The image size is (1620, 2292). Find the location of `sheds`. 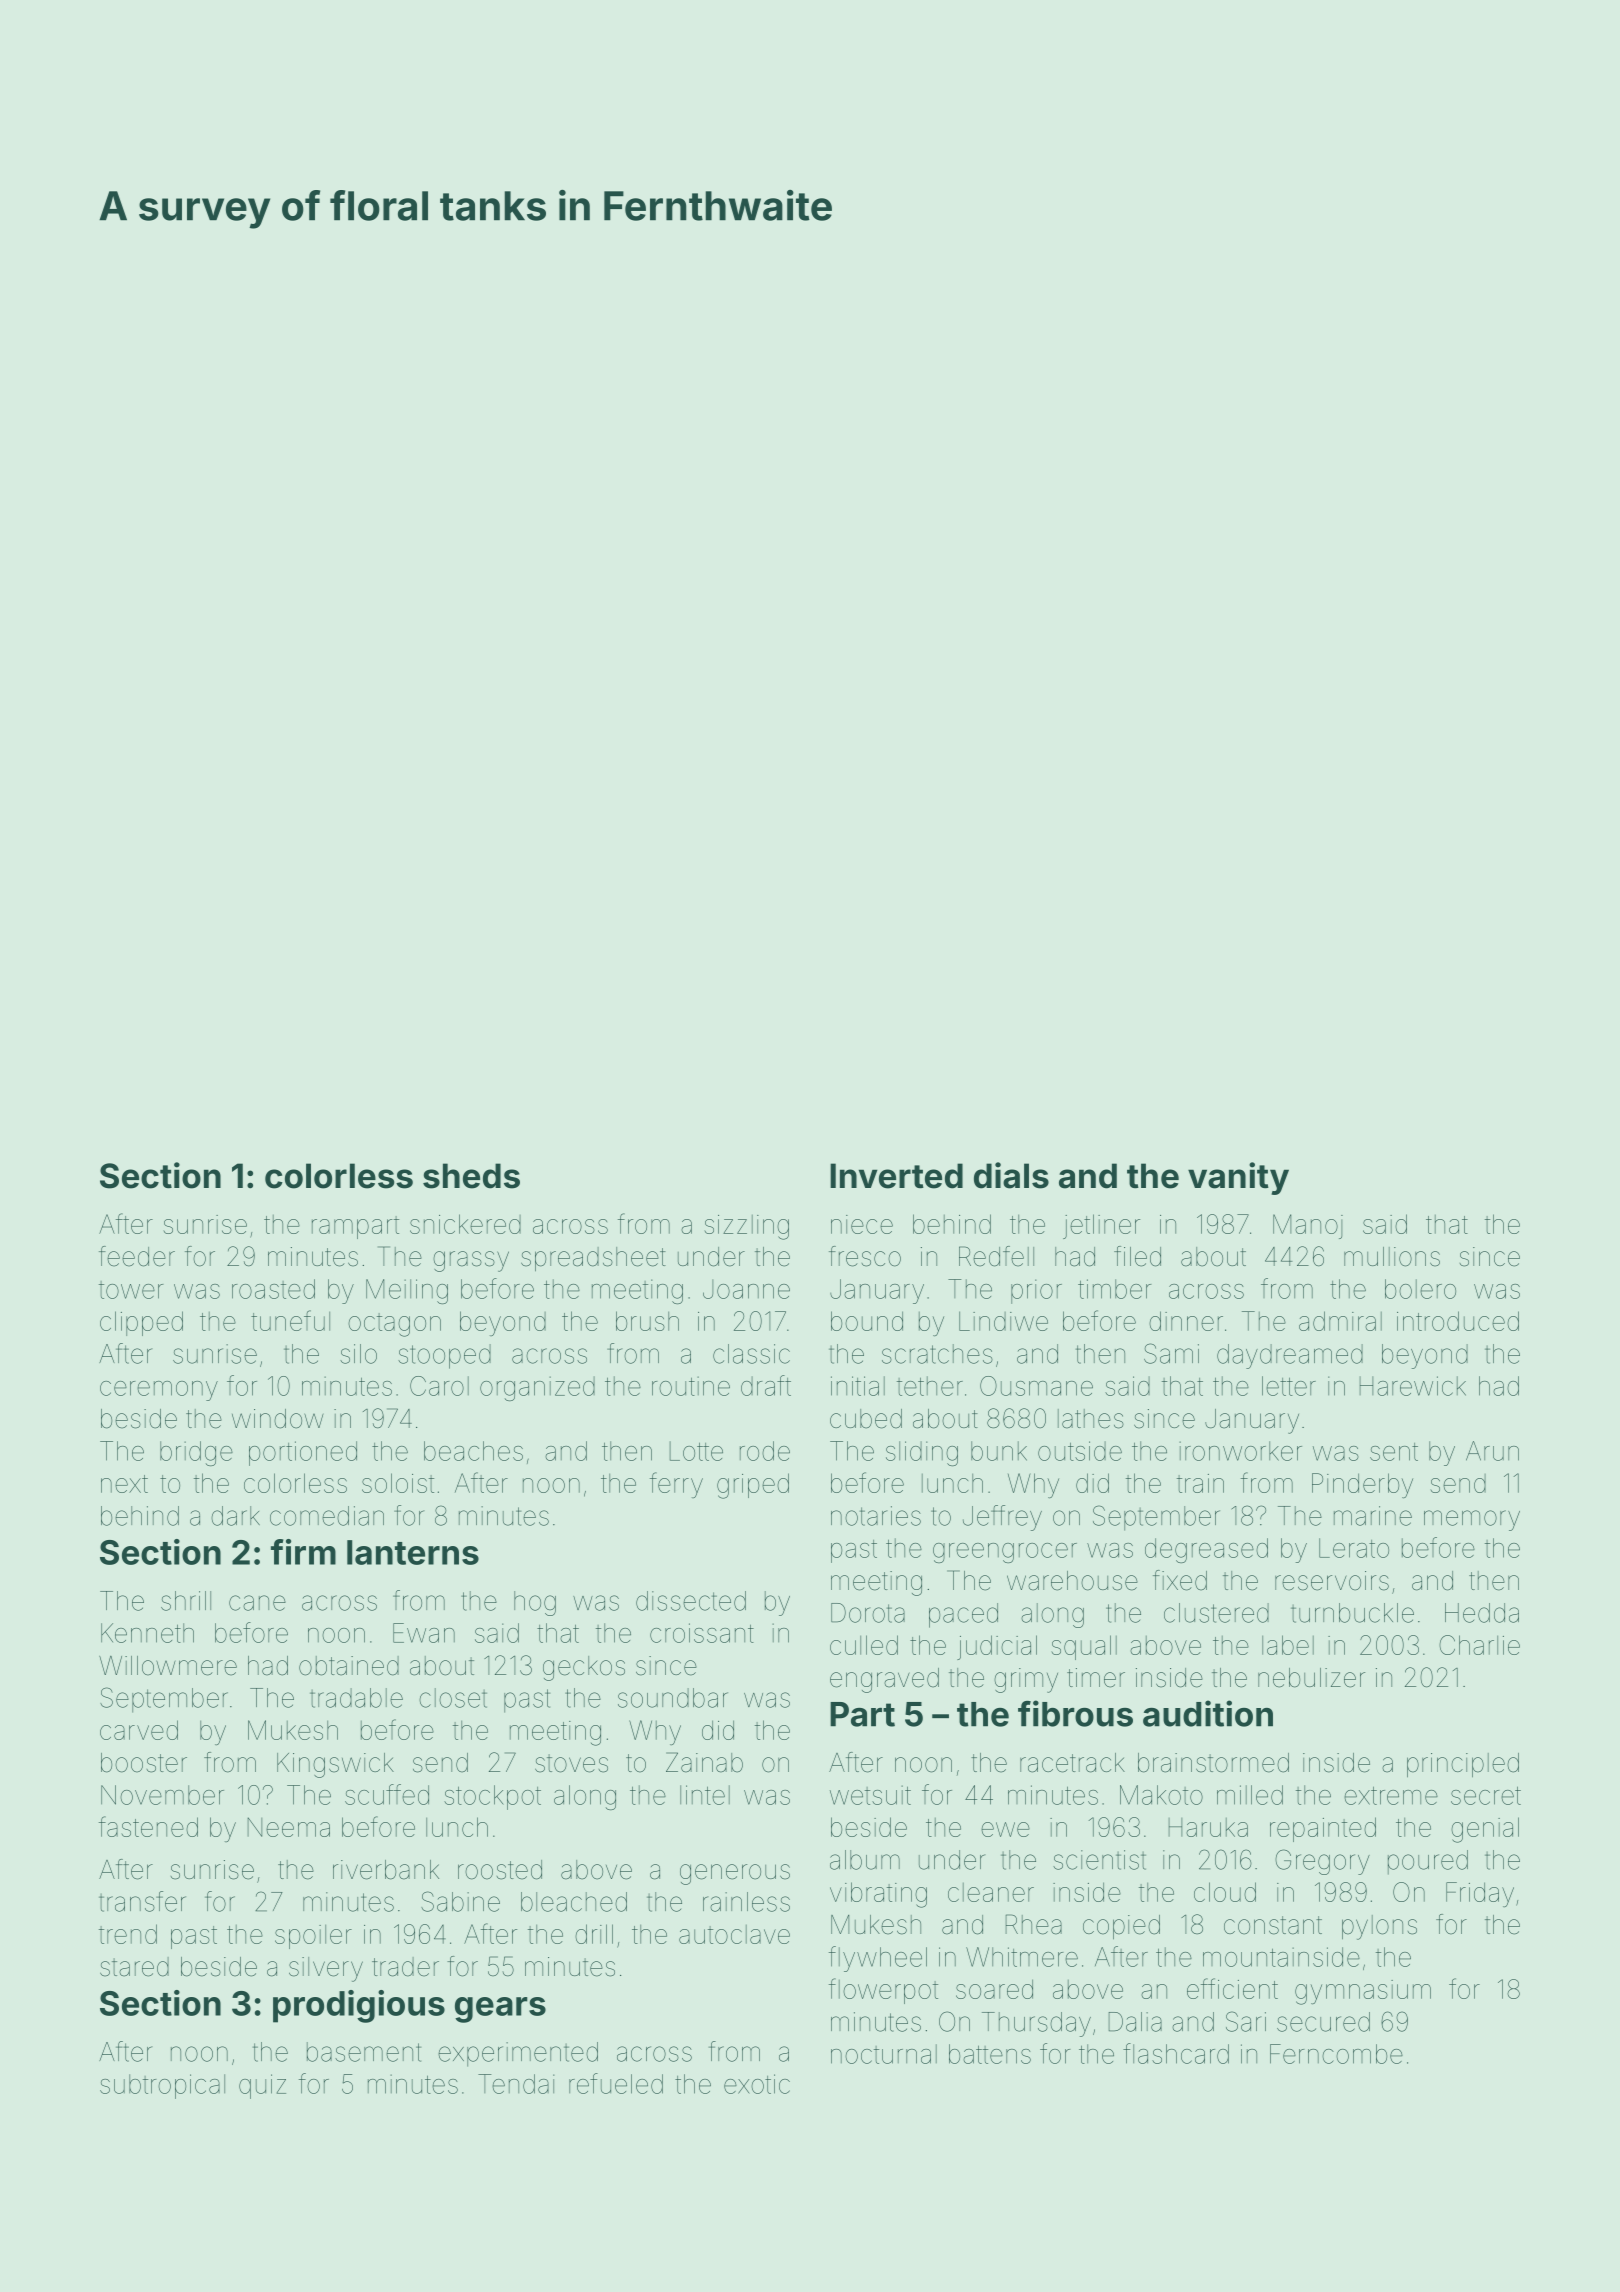

sheds is located at coordinates (471, 1176).
